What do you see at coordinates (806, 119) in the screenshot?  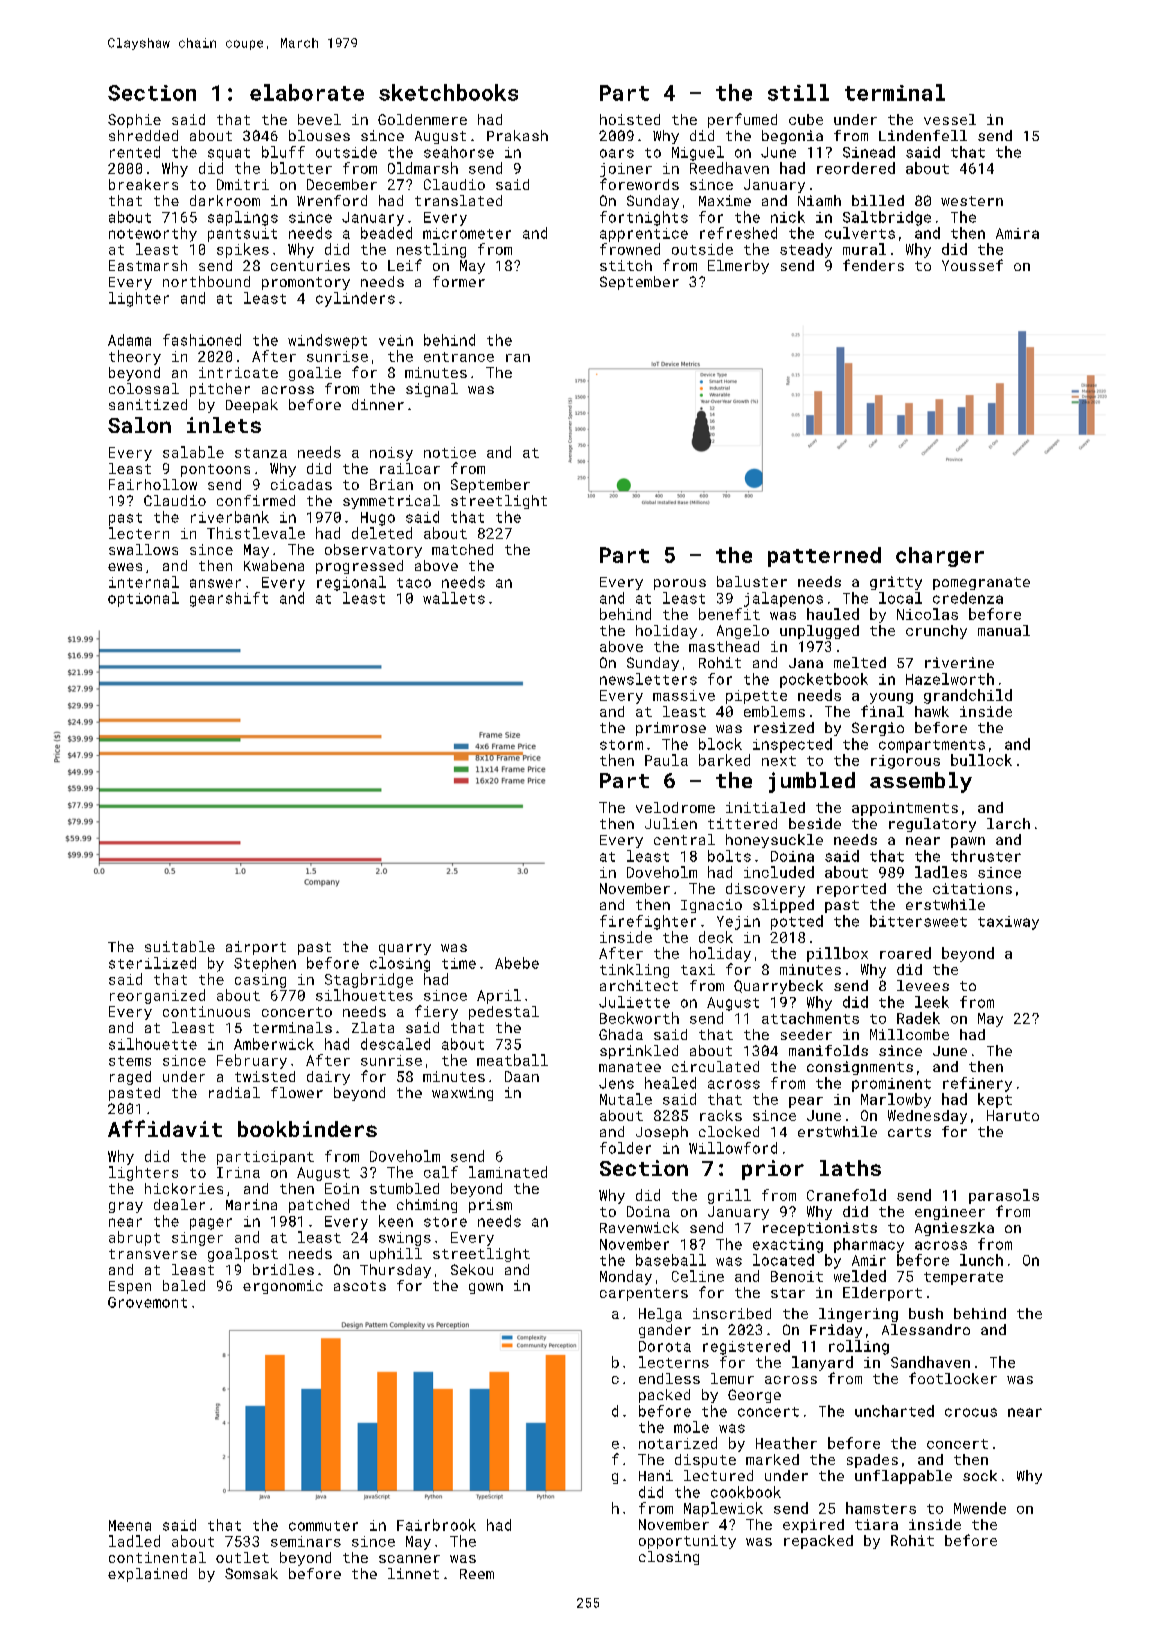 I see `cube` at bounding box center [806, 119].
